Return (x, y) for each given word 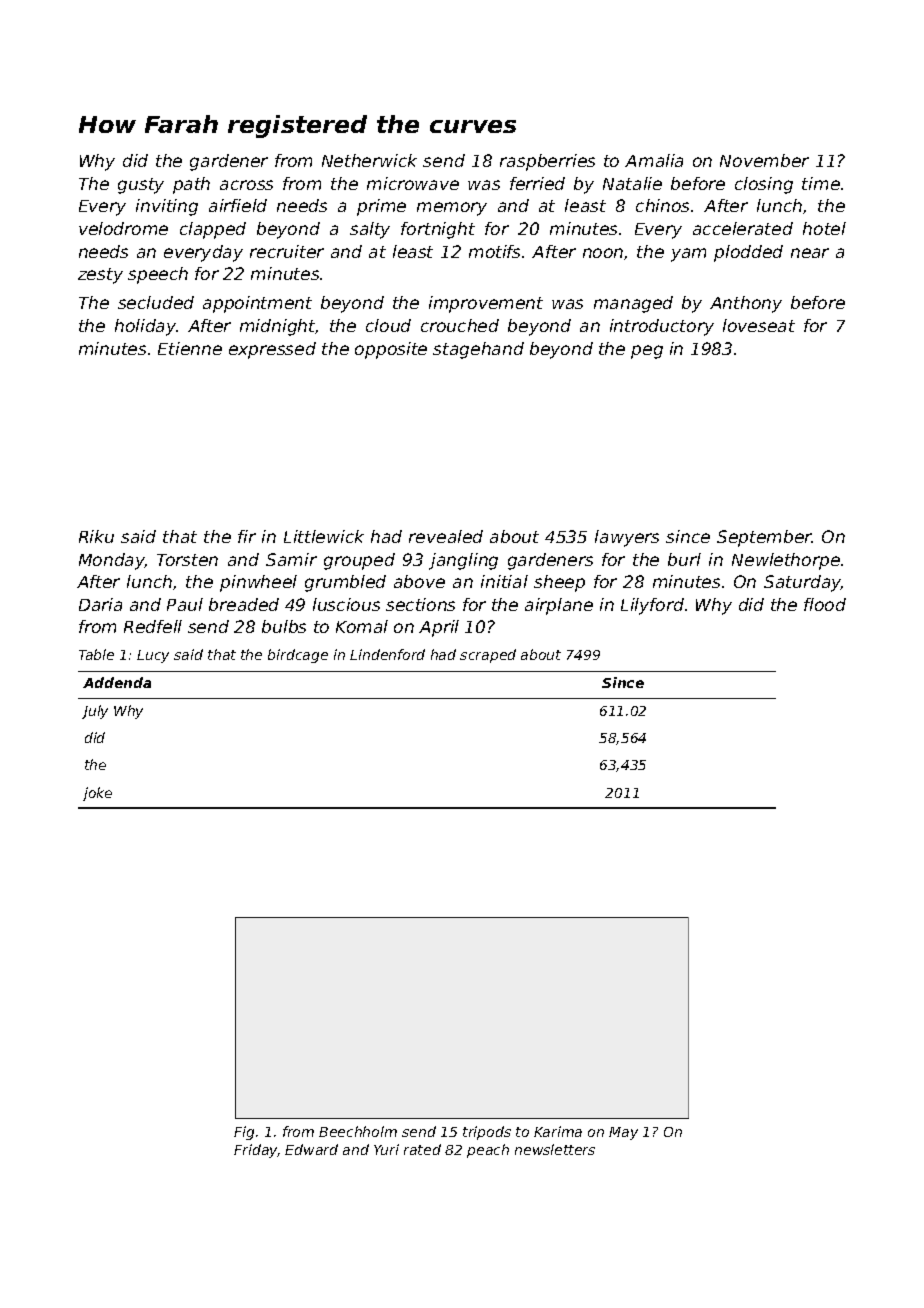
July (95, 712)
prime (381, 207)
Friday (256, 1151)
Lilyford (652, 606)
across (246, 185)
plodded (748, 253)
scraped (488, 656)
